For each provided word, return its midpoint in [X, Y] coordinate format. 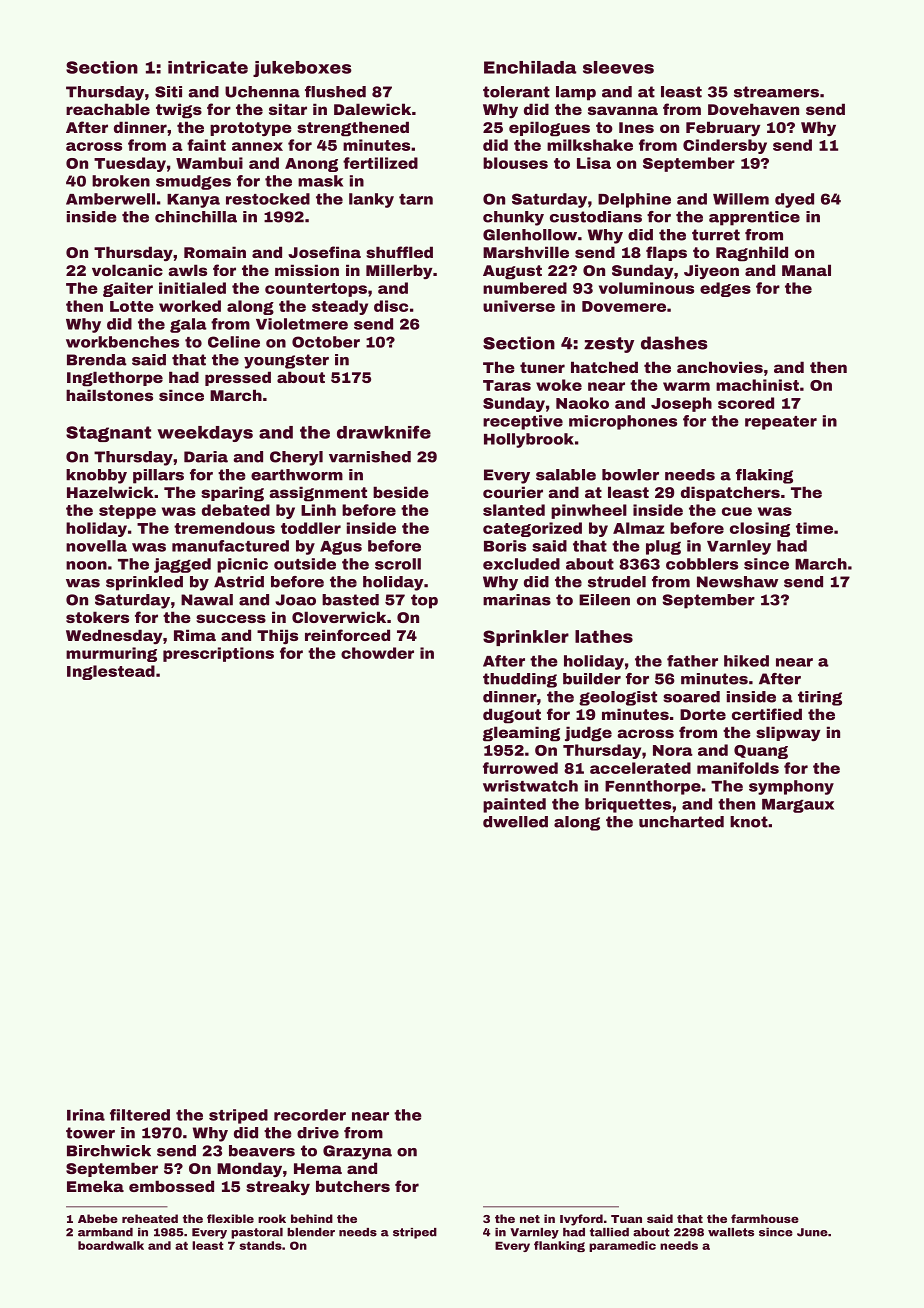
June [812, 1232]
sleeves [618, 67]
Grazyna [357, 1152]
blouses [515, 163]
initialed [192, 288]
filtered [140, 1115]
